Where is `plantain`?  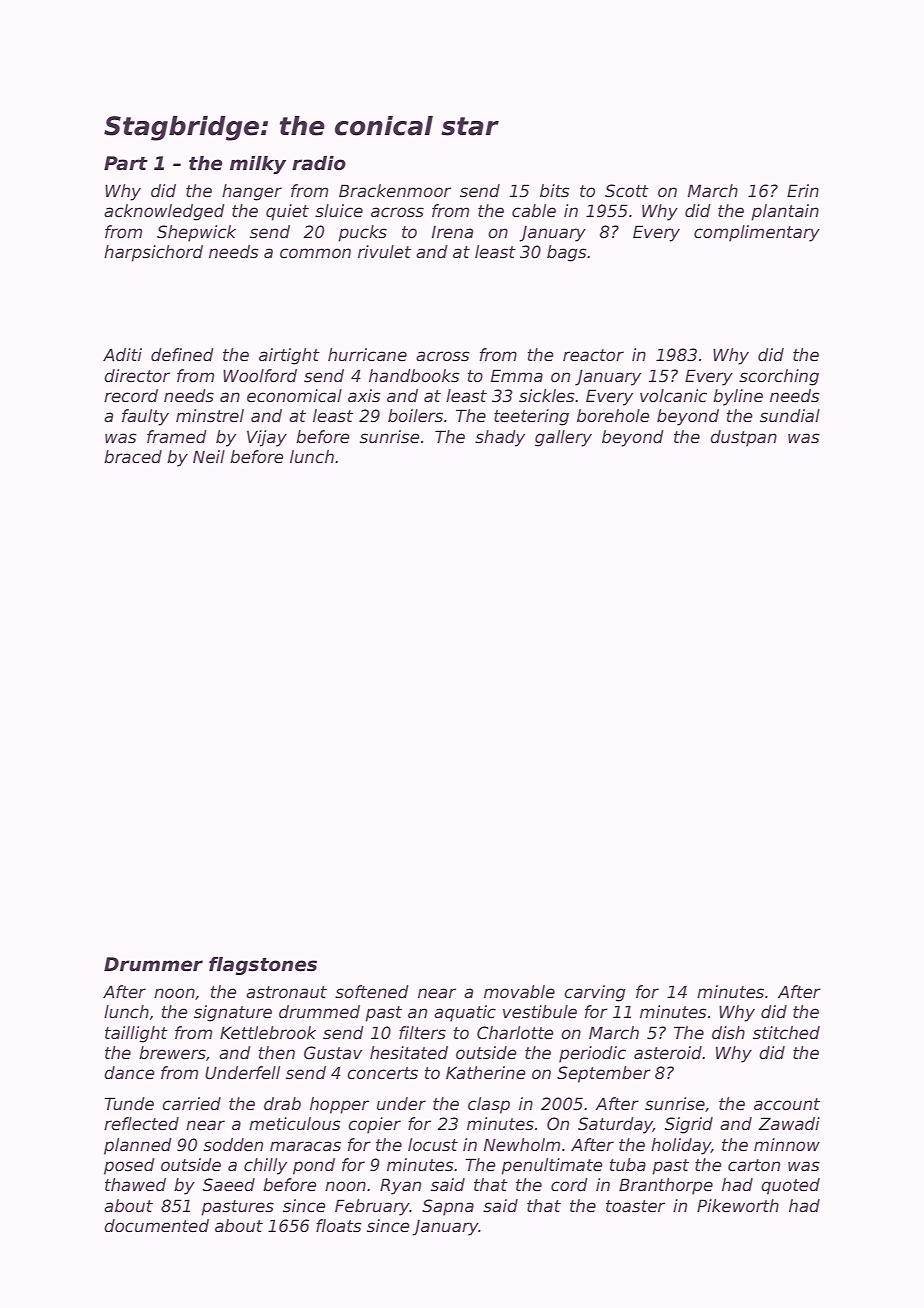
plantain is located at coordinates (785, 212).
